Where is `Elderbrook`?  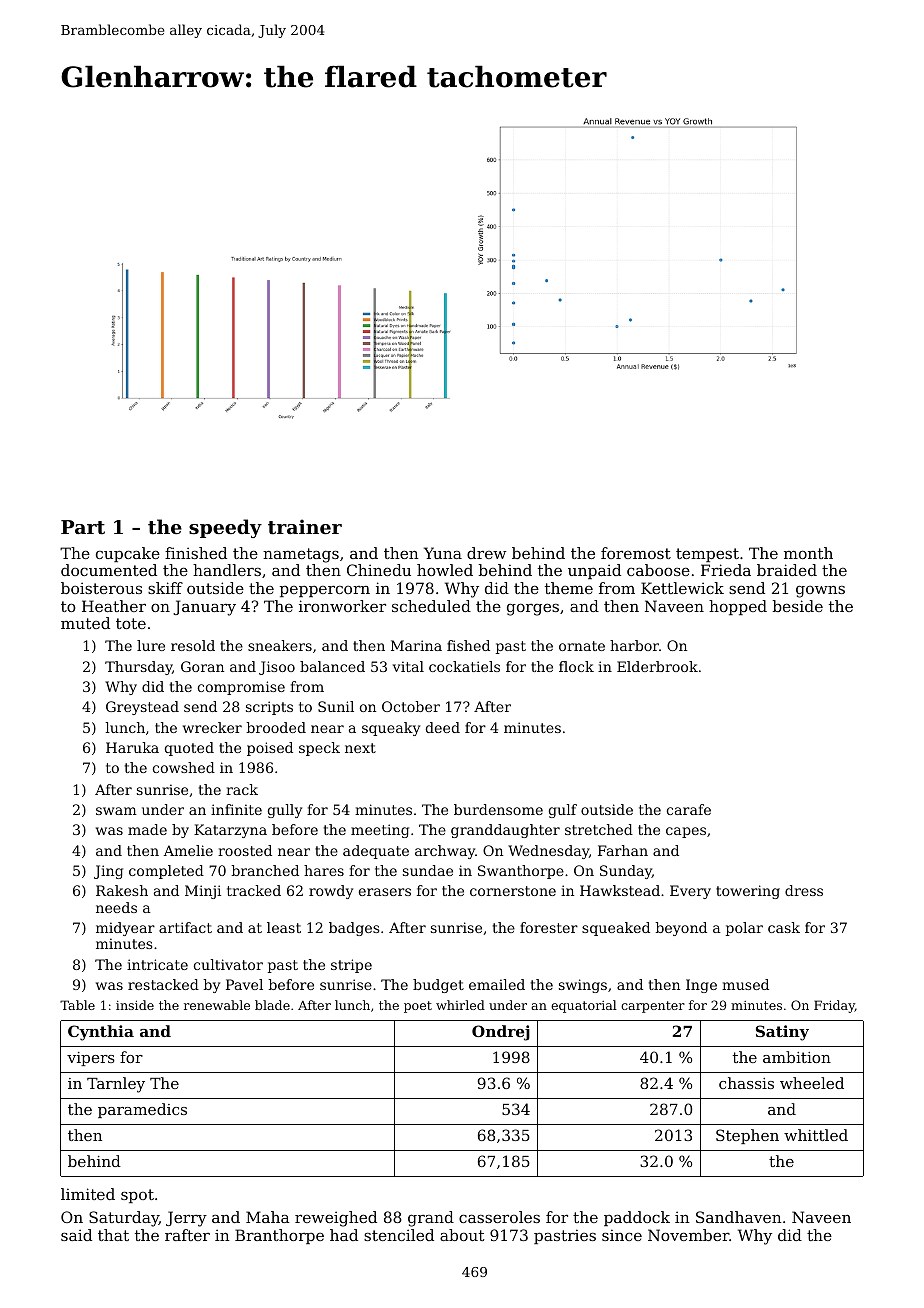 Elderbrook is located at coordinates (657, 666).
